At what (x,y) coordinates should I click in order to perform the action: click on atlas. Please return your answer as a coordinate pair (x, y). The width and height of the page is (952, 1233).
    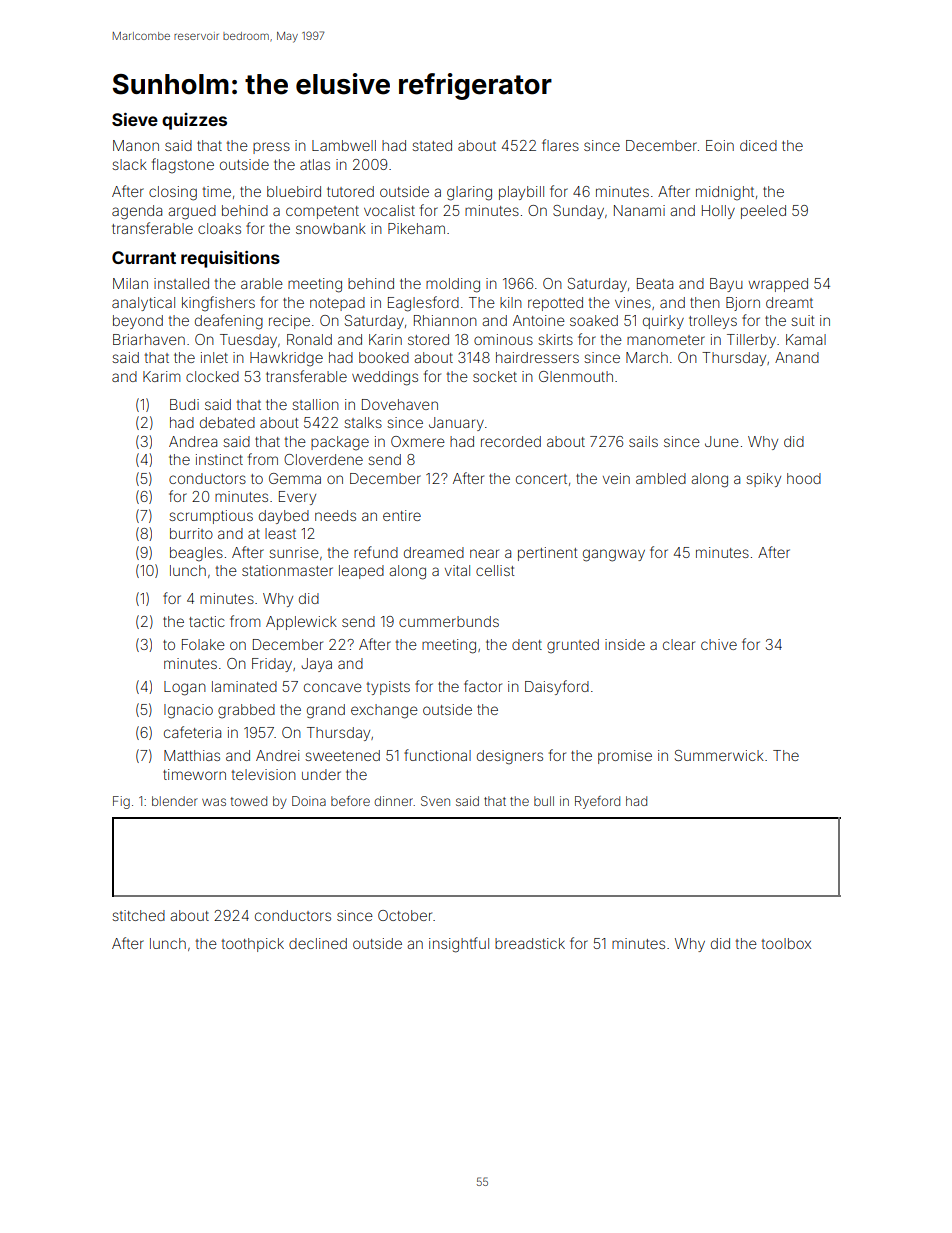
    Looking at the image, I should click on (315, 164).
